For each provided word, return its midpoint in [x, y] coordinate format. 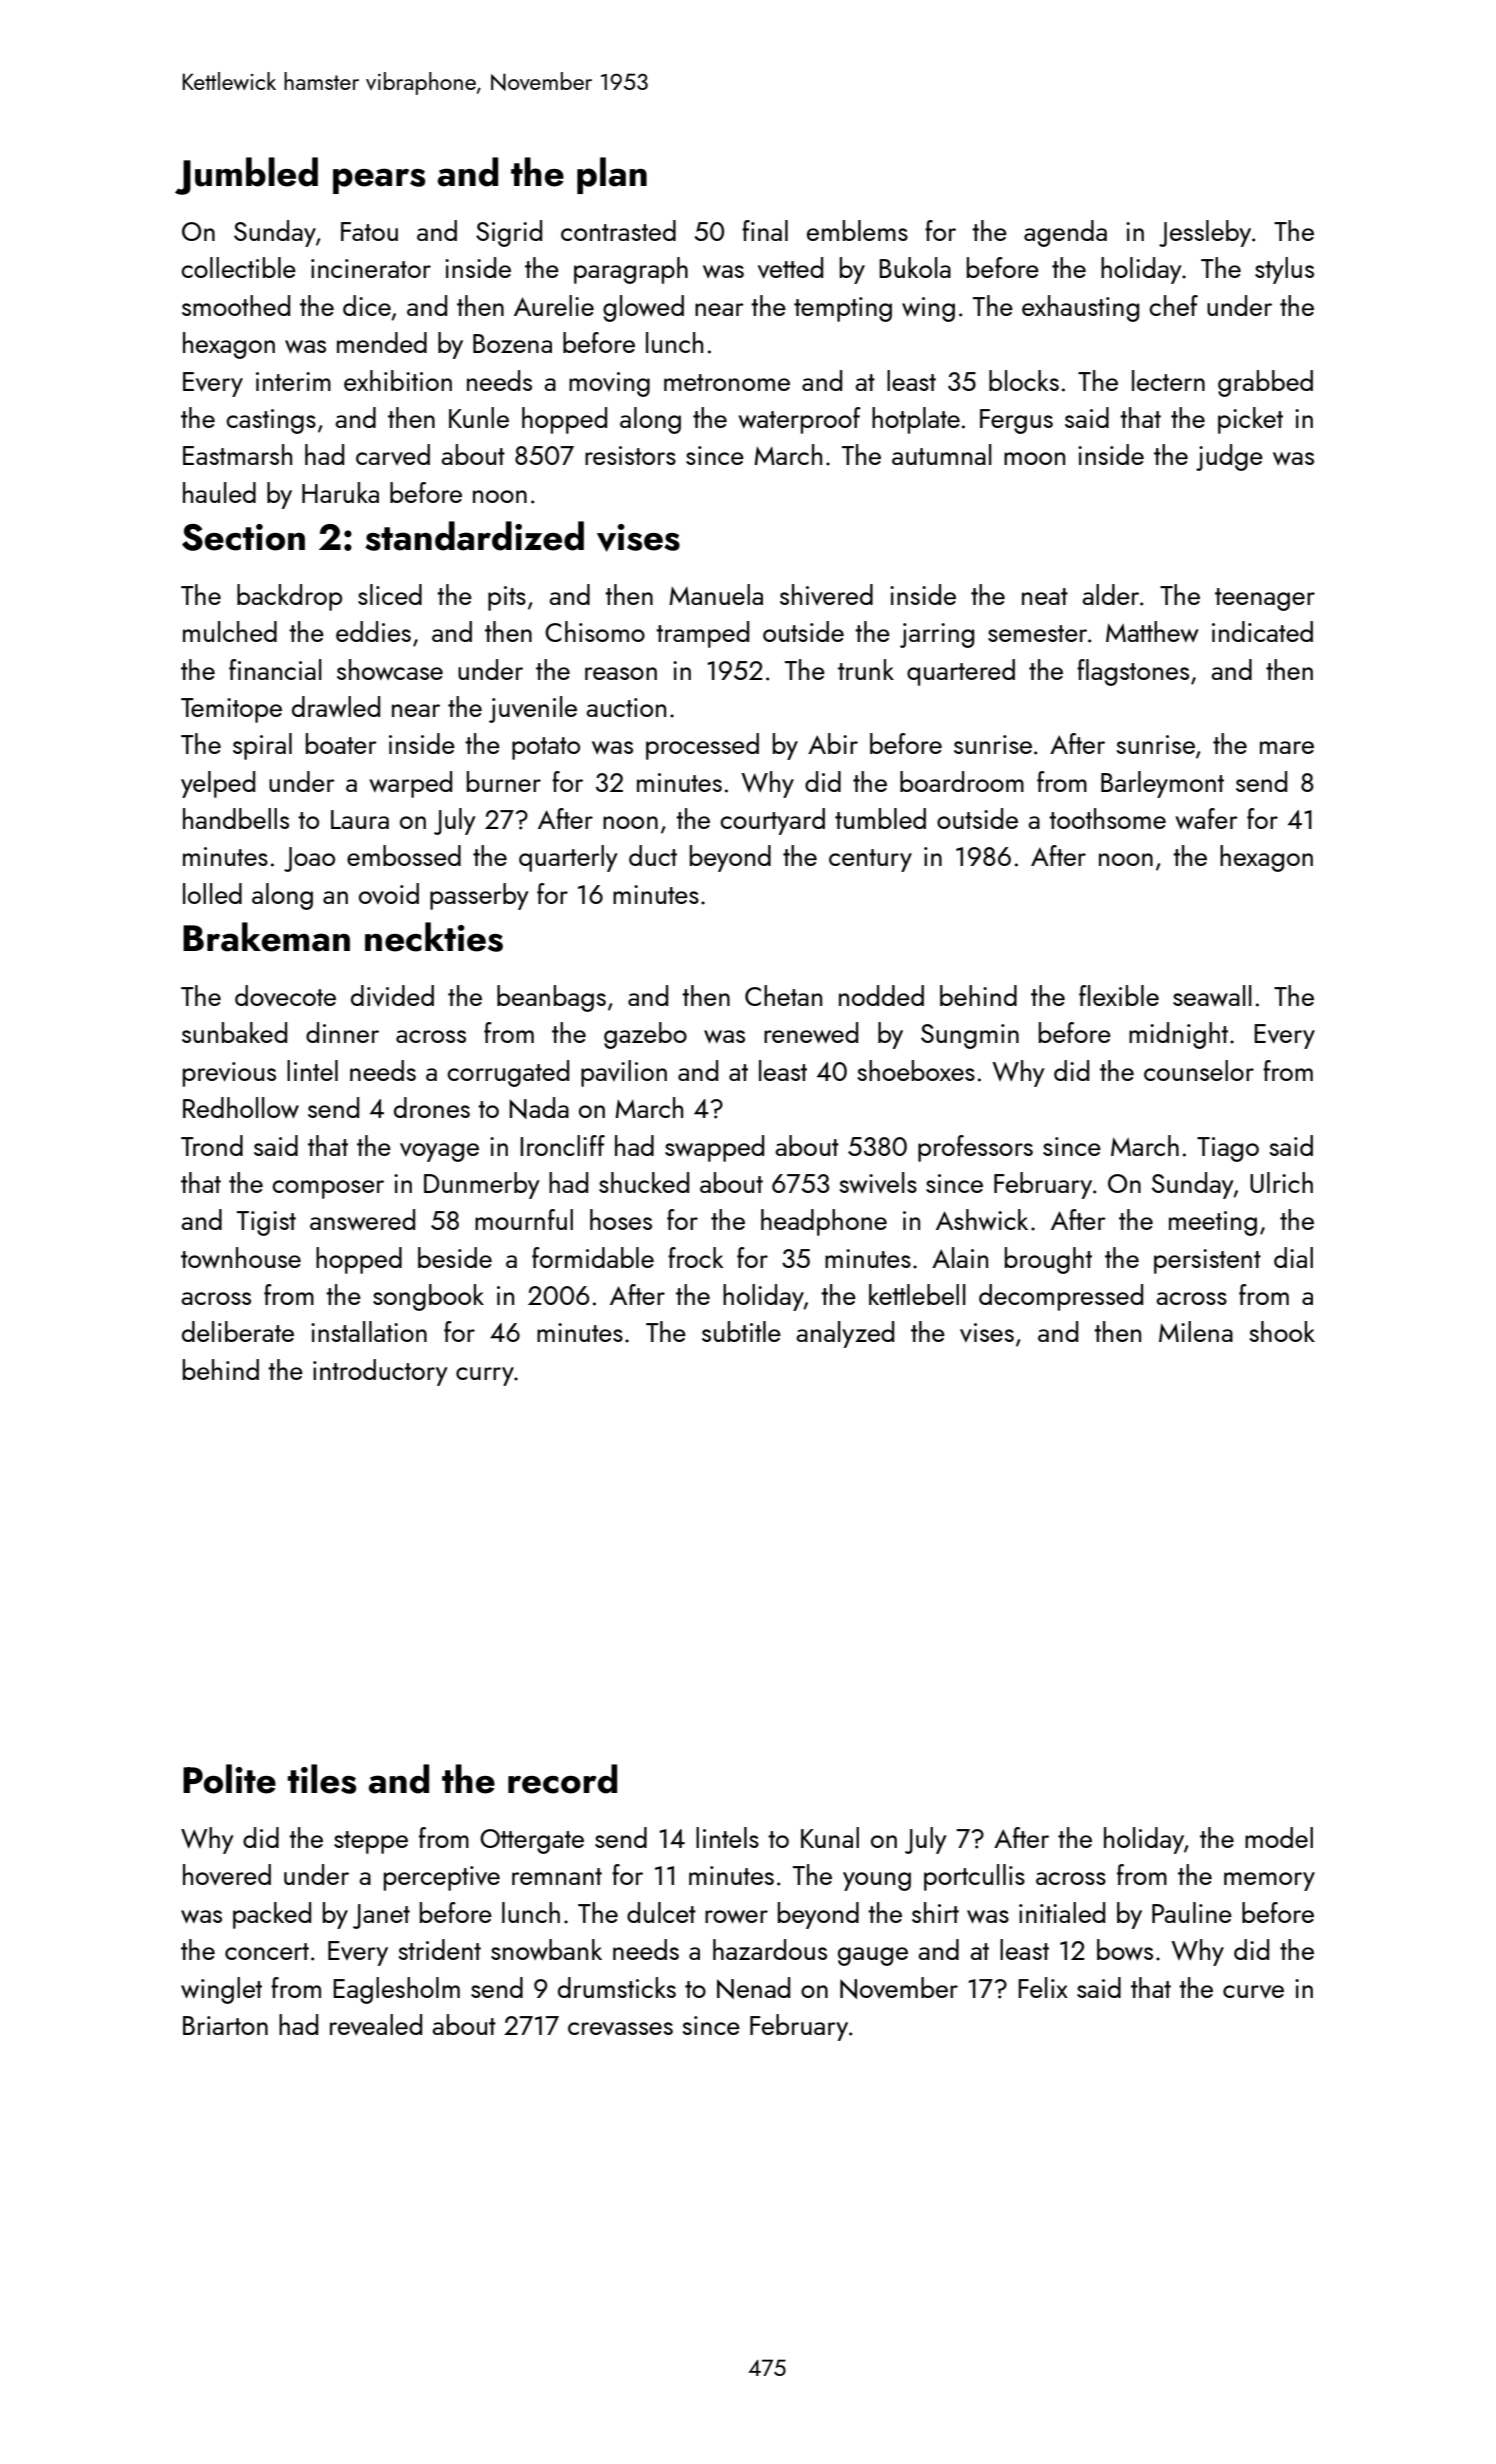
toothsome [1107, 818]
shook [1282, 1331]
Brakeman [266, 937]
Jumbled [246, 176]
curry [485, 1376]
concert [267, 1951]
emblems [857, 230]
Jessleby [1205, 233]
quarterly [568, 858]
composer [328, 1189]
